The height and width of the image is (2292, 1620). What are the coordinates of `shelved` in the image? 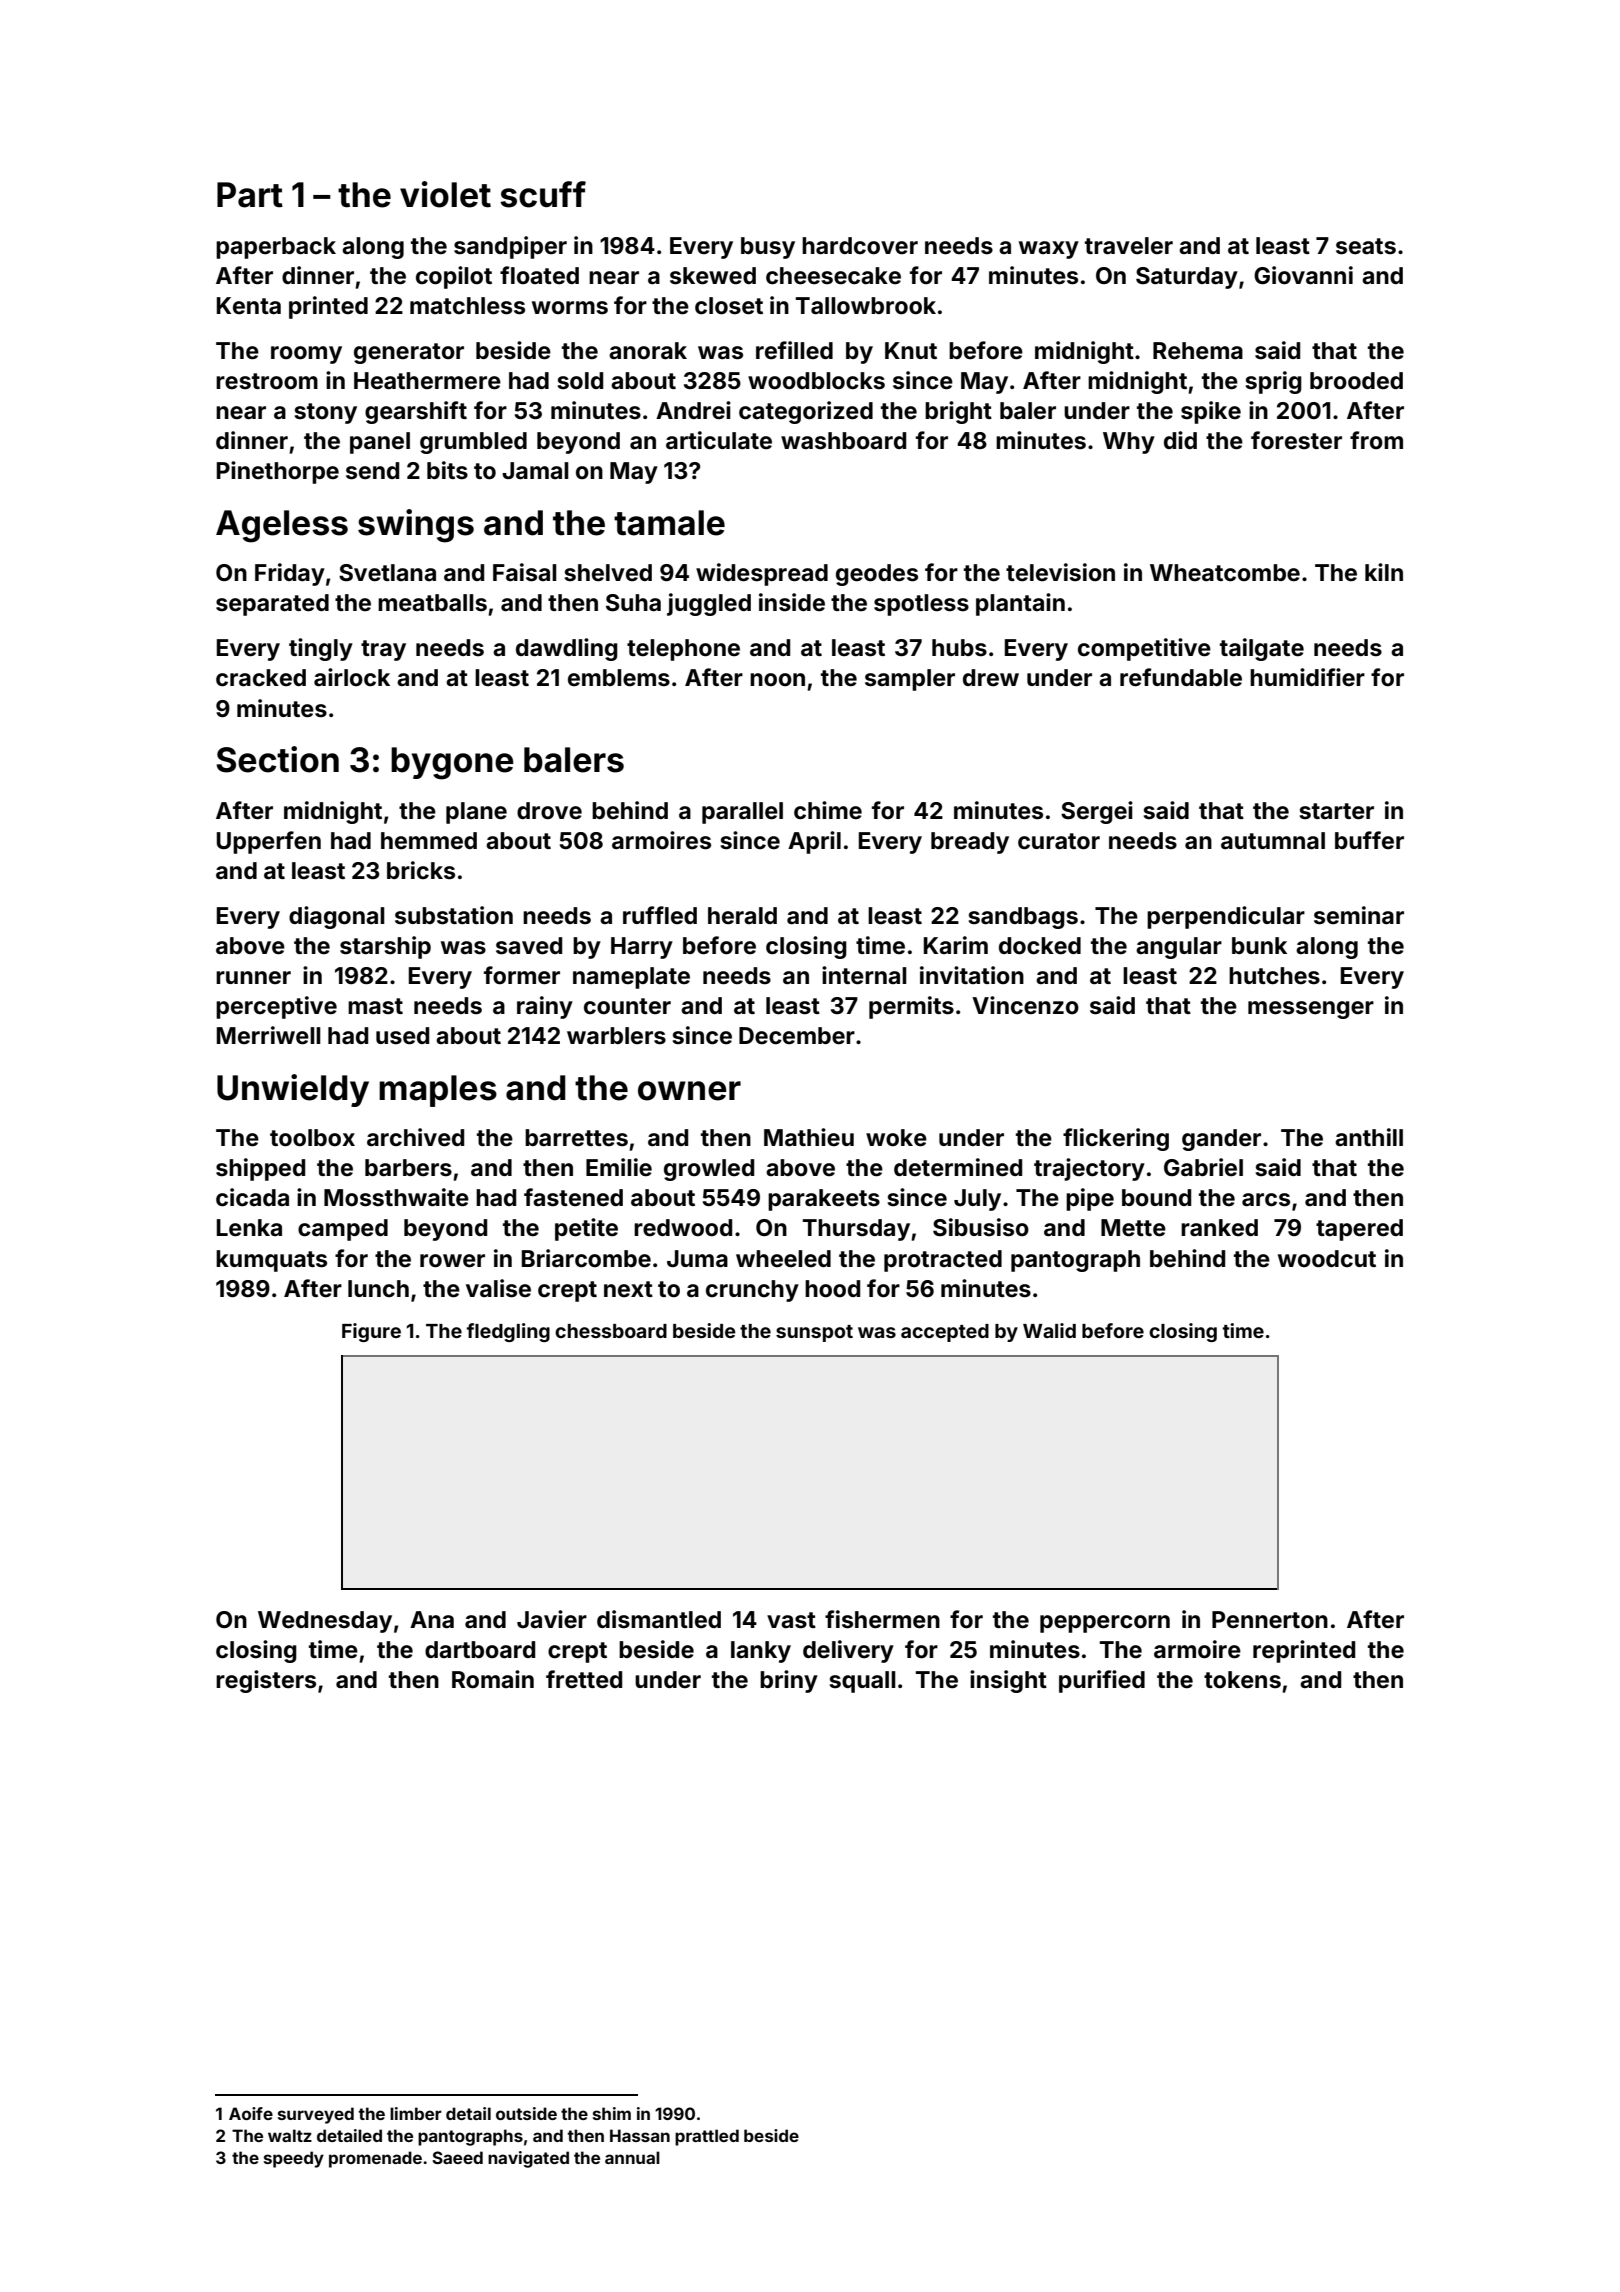 It's located at (608, 573).
